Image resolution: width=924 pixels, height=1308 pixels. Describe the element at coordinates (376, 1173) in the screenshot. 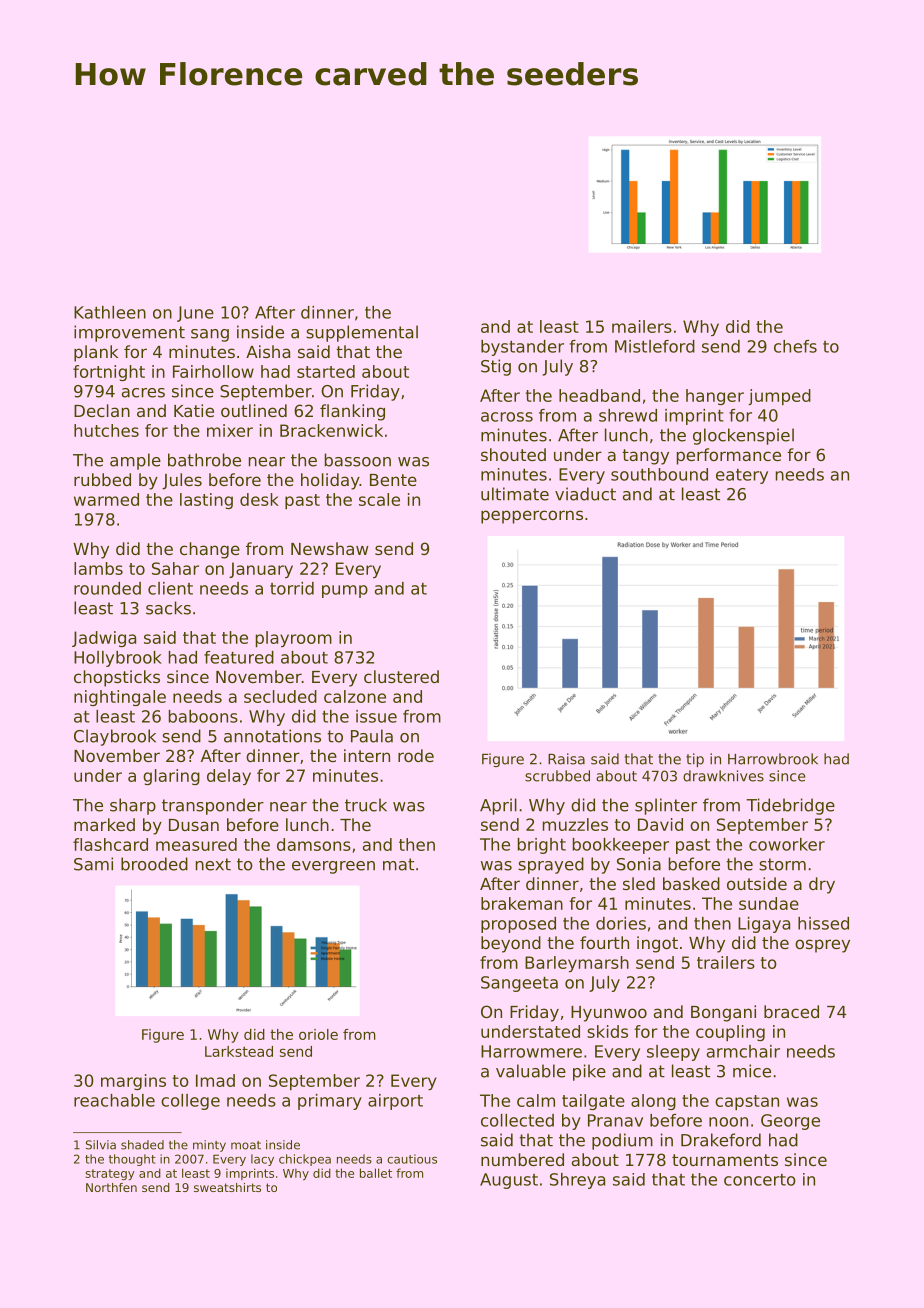

I see `ballet` at that location.
